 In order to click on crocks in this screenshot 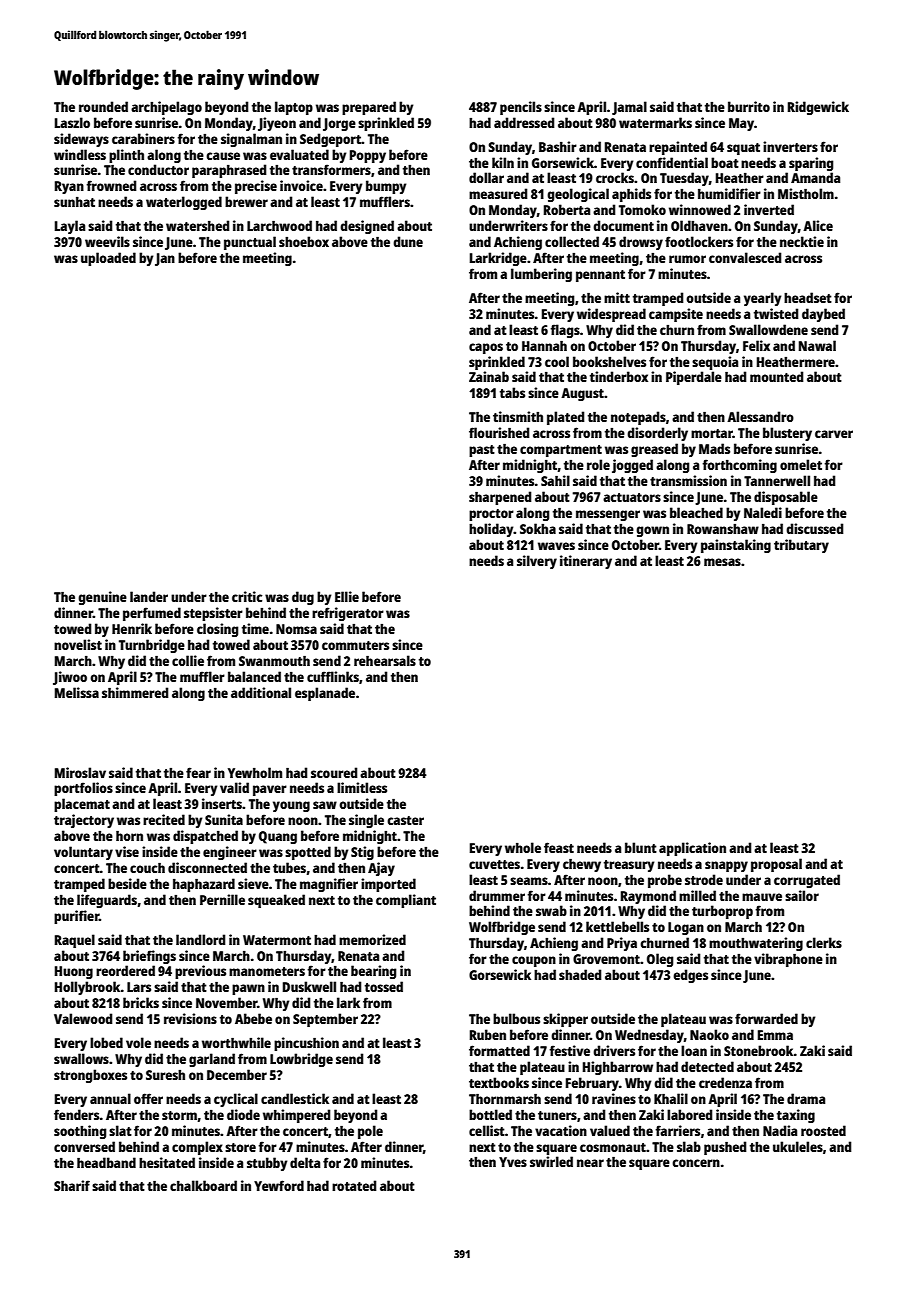, I will do `click(615, 177)`.
